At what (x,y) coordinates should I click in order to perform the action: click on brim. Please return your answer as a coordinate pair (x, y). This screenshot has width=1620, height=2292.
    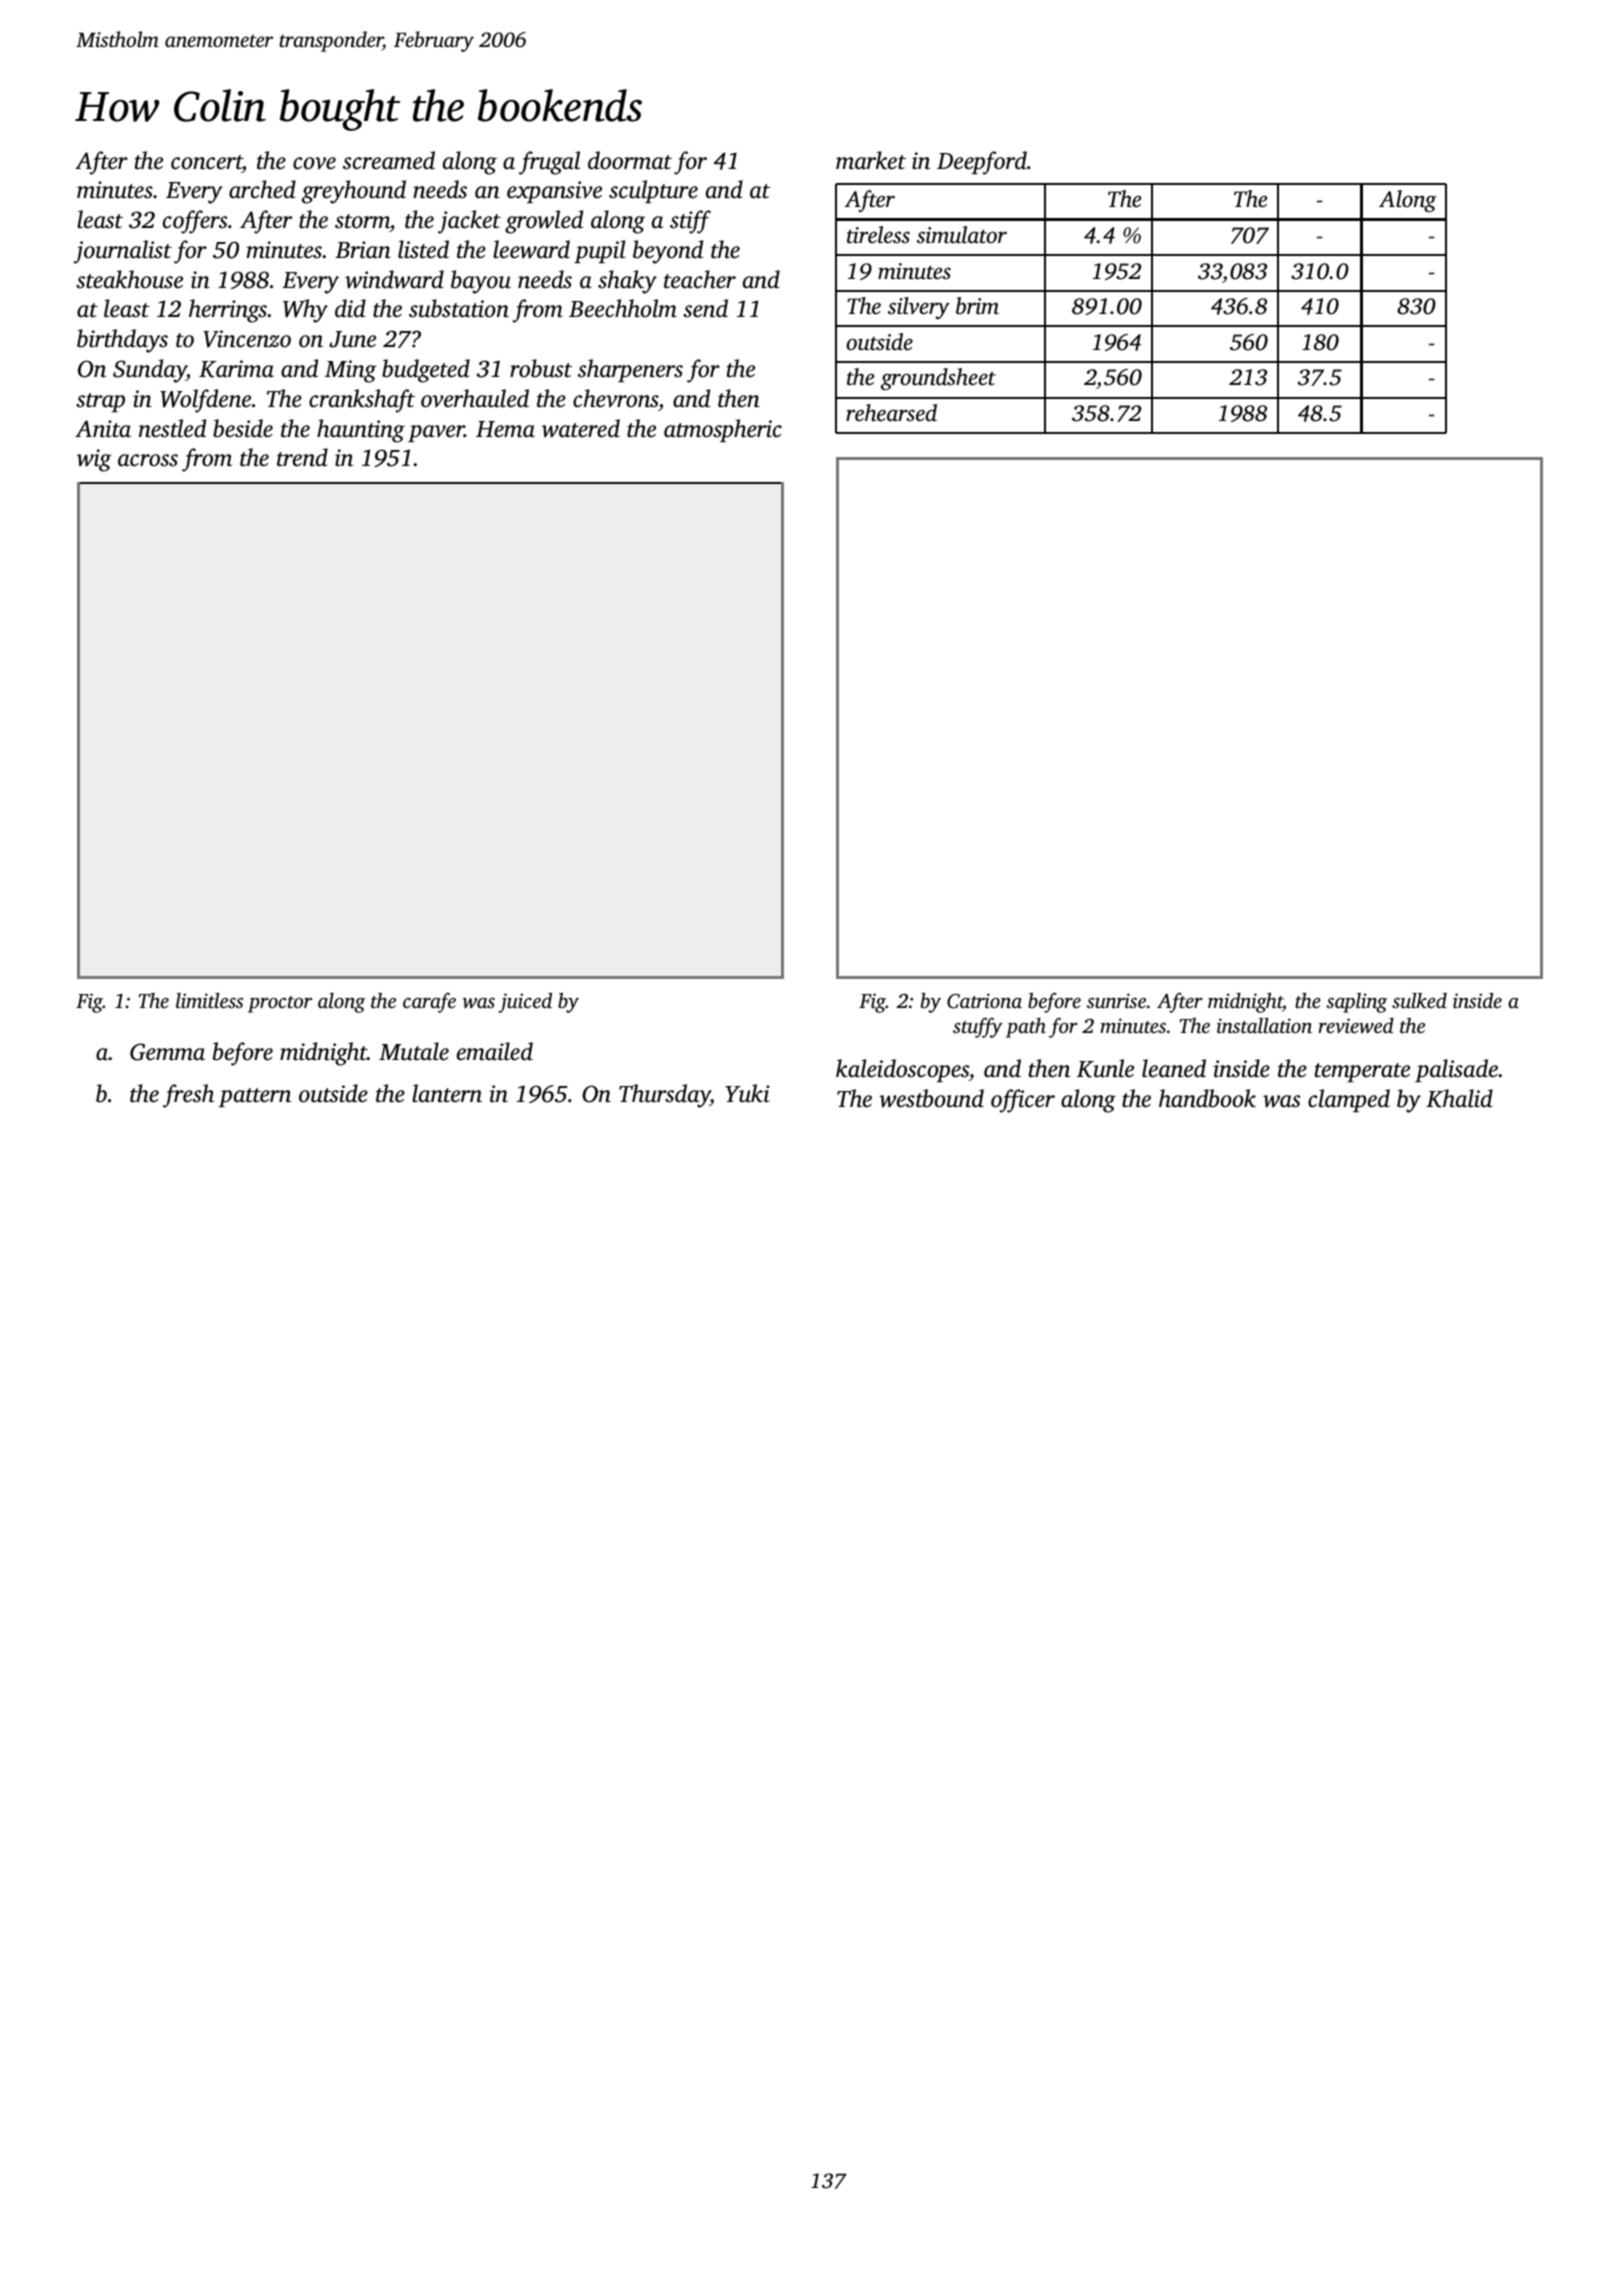
    Looking at the image, I should click on (977, 306).
